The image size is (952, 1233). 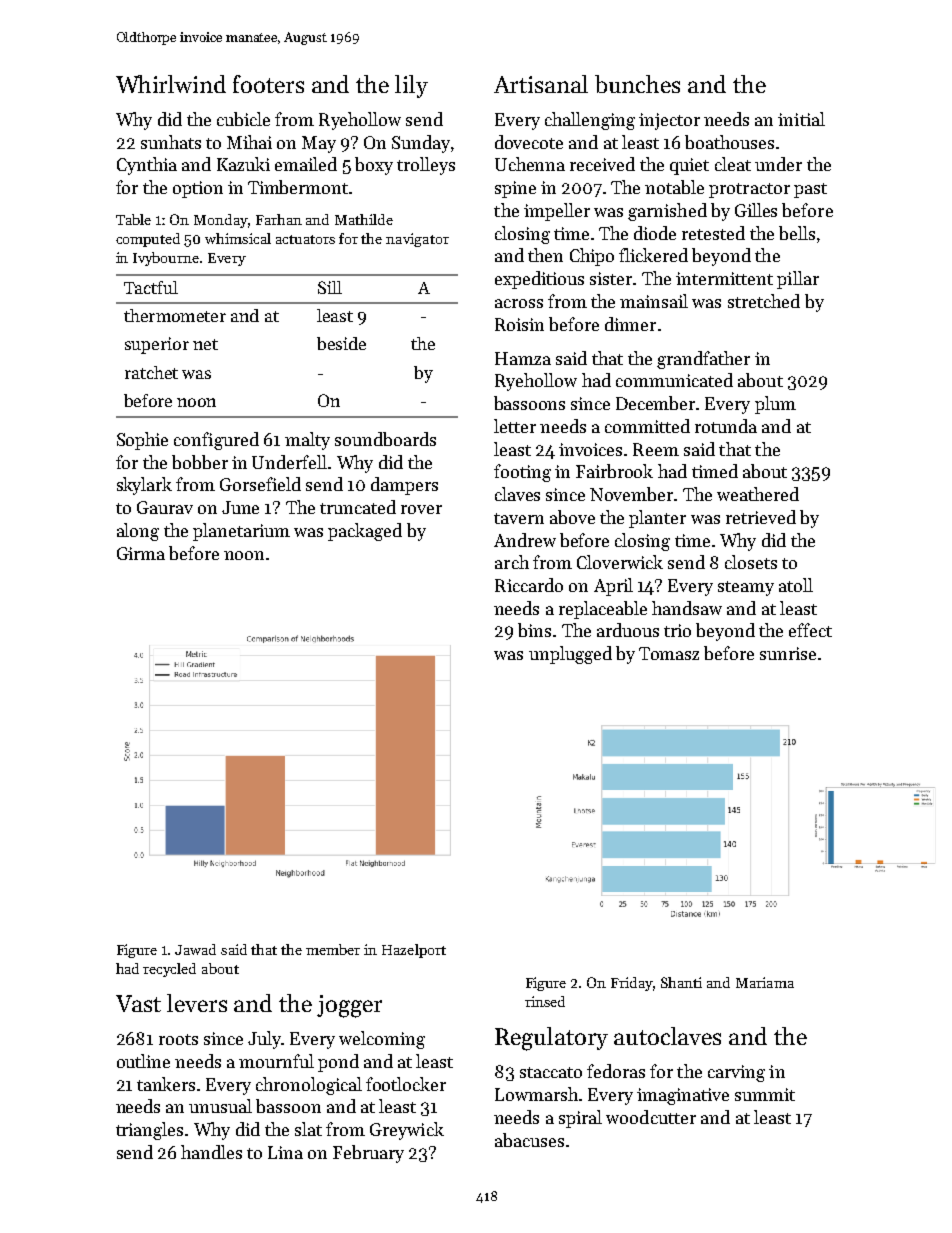 I want to click on outline, so click(x=143, y=1061).
